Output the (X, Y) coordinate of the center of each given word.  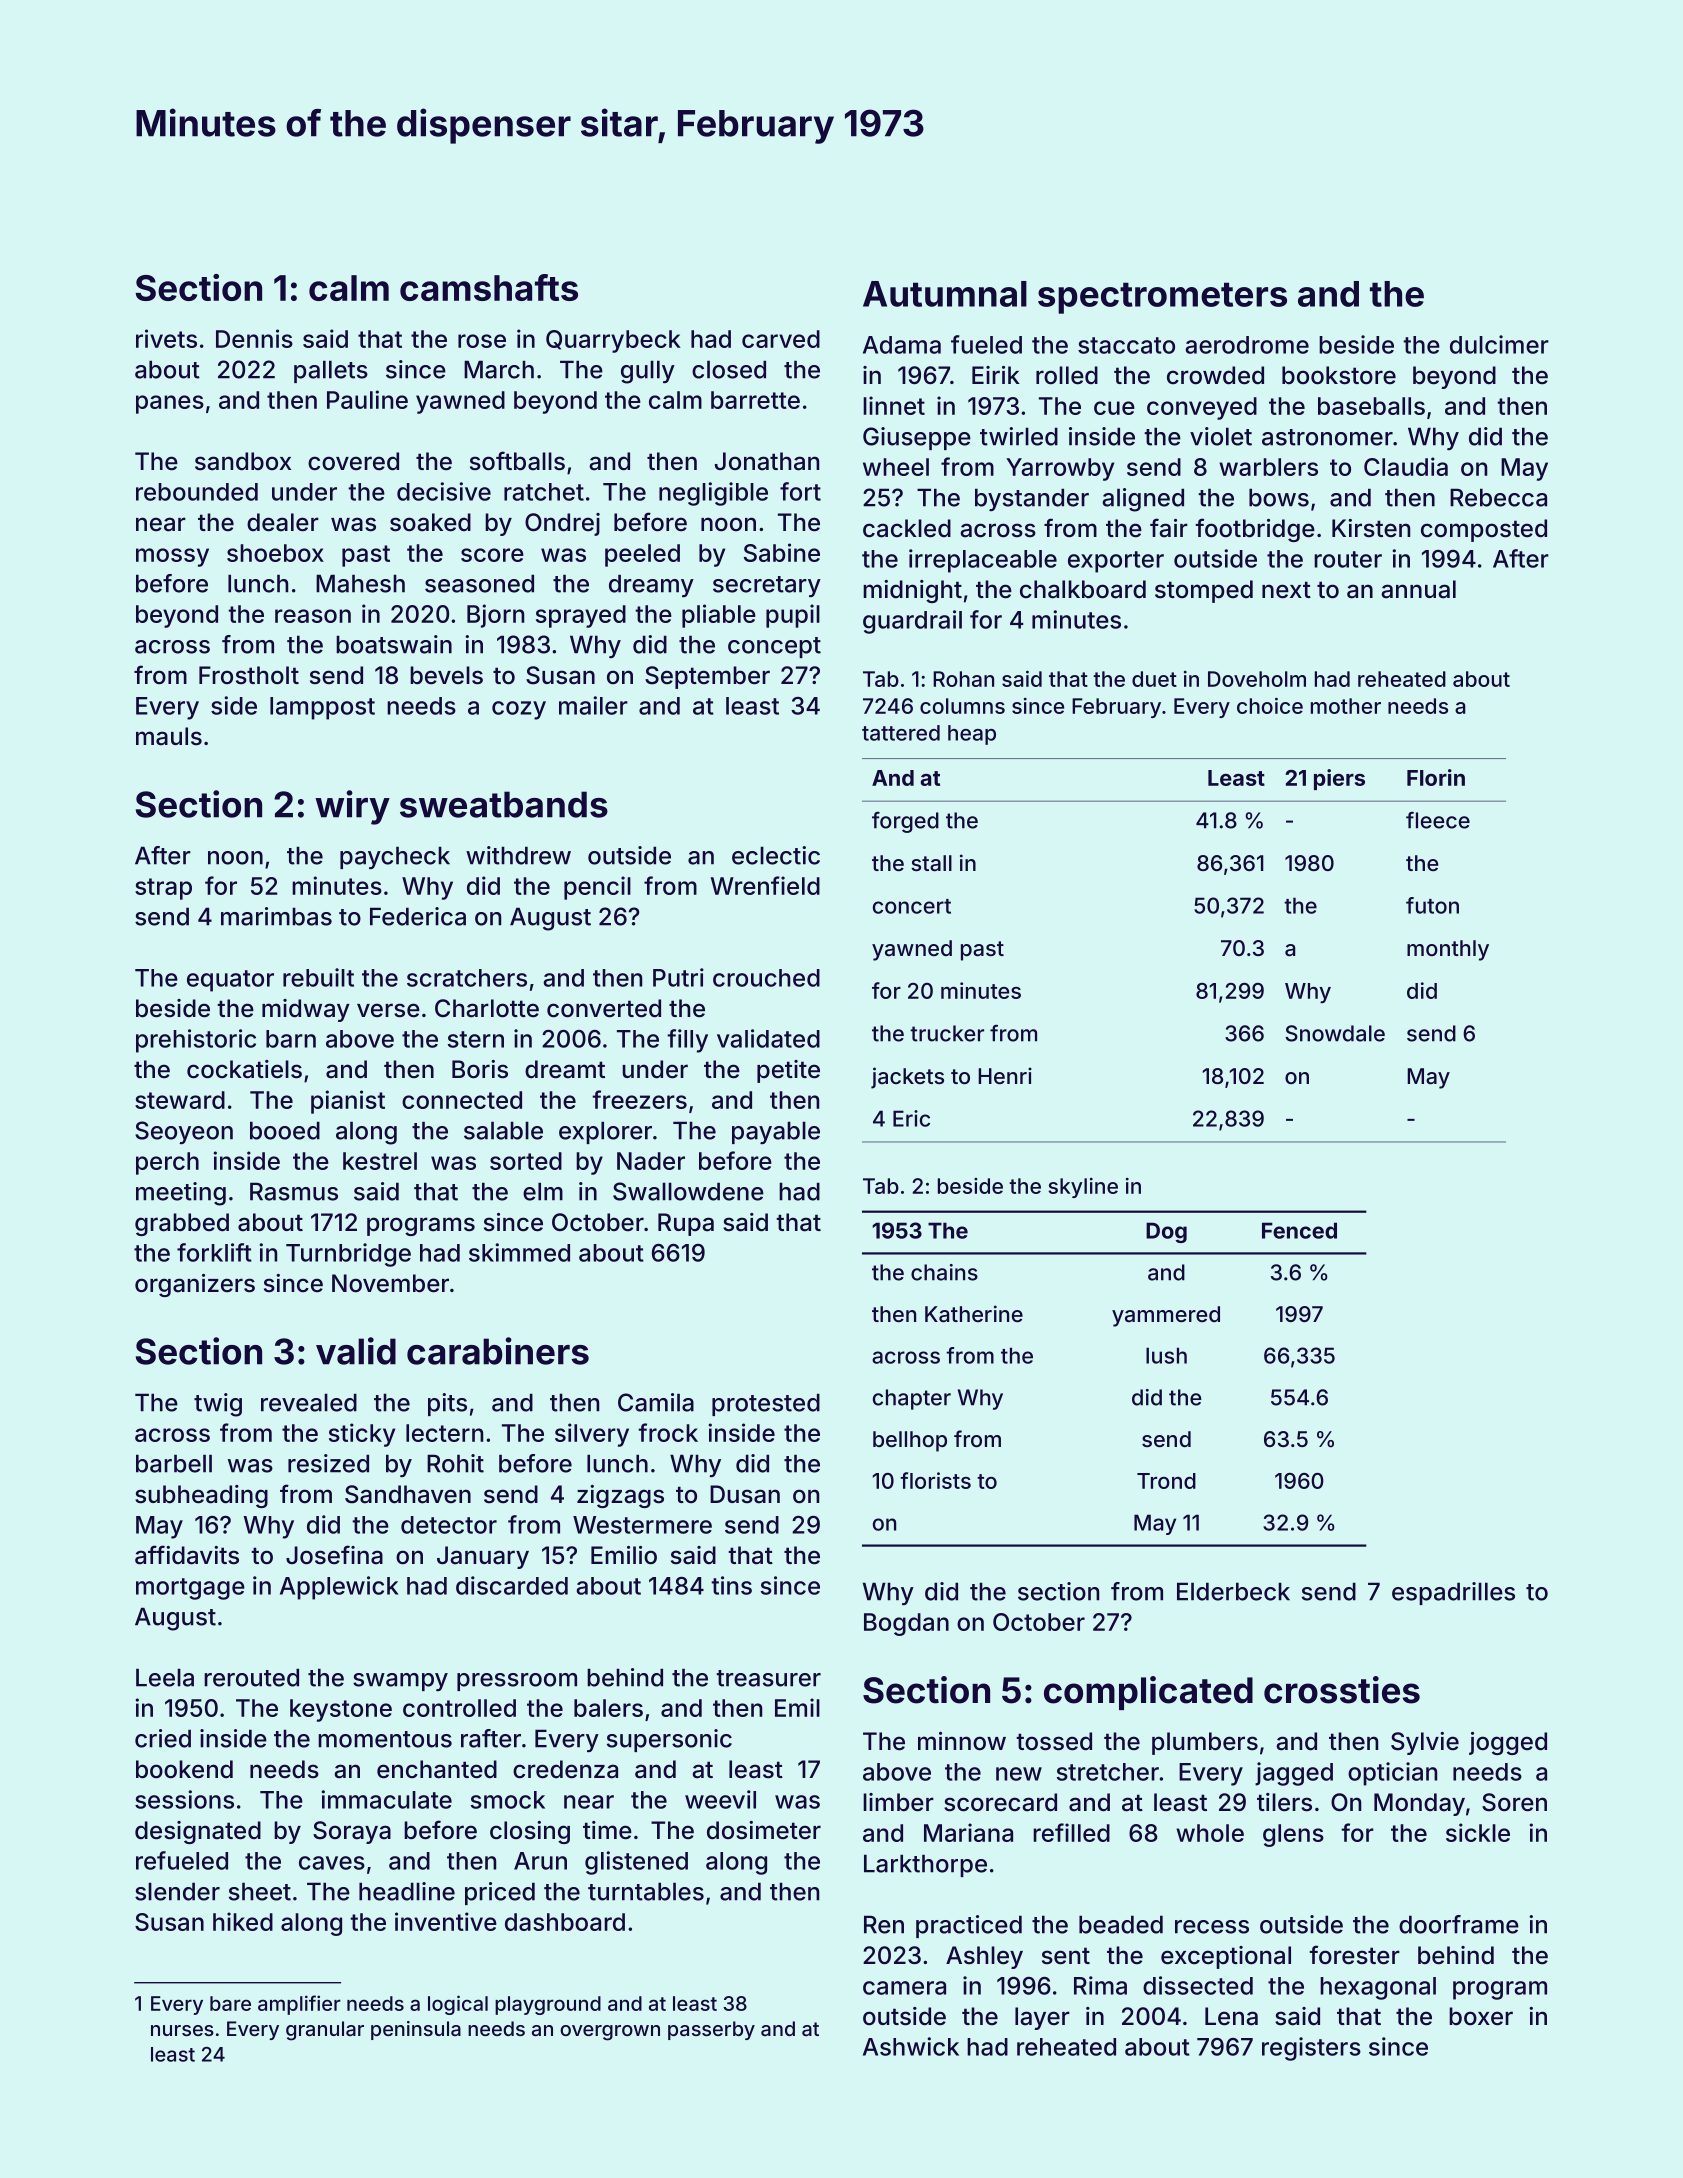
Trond (1166, 1481)
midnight (912, 591)
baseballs (1371, 406)
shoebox (275, 553)
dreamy (651, 585)
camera (904, 1988)
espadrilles (1453, 1593)
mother (1346, 706)
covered (353, 461)
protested (766, 1404)
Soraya (352, 1832)
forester (1354, 1955)
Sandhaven (408, 1494)
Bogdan (906, 1624)
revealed (309, 1402)
